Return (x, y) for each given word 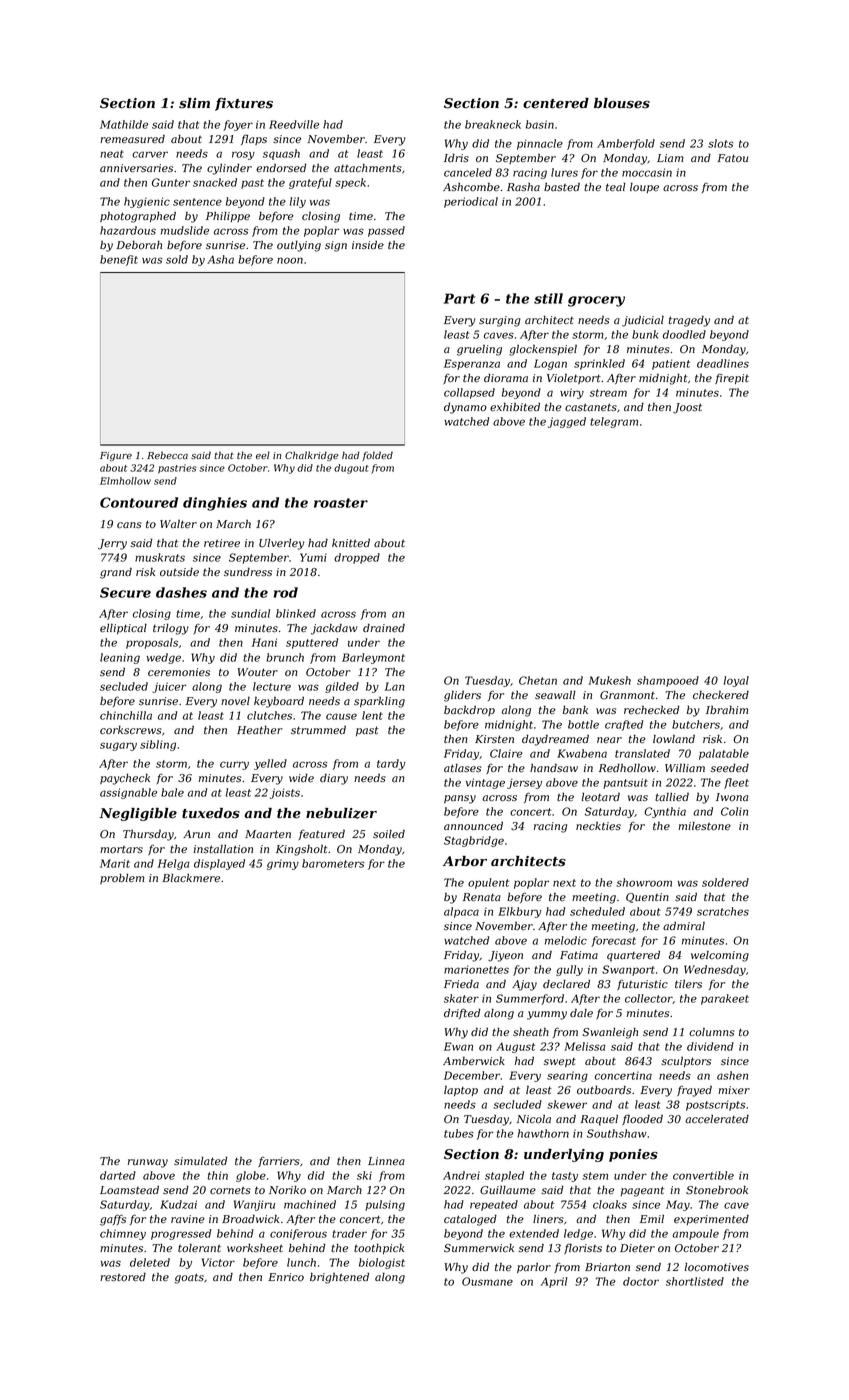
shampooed (668, 681)
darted (118, 1175)
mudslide (185, 230)
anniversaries (136, 168)
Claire (506, 753)
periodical (471, 202)
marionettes (476, 969)
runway (148, 1163)
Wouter (258, 672)
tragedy (689, 321)
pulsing (385, 1205)
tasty (565, 1177)
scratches (723, 911)
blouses (622, 103)
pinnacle (540, 144)
